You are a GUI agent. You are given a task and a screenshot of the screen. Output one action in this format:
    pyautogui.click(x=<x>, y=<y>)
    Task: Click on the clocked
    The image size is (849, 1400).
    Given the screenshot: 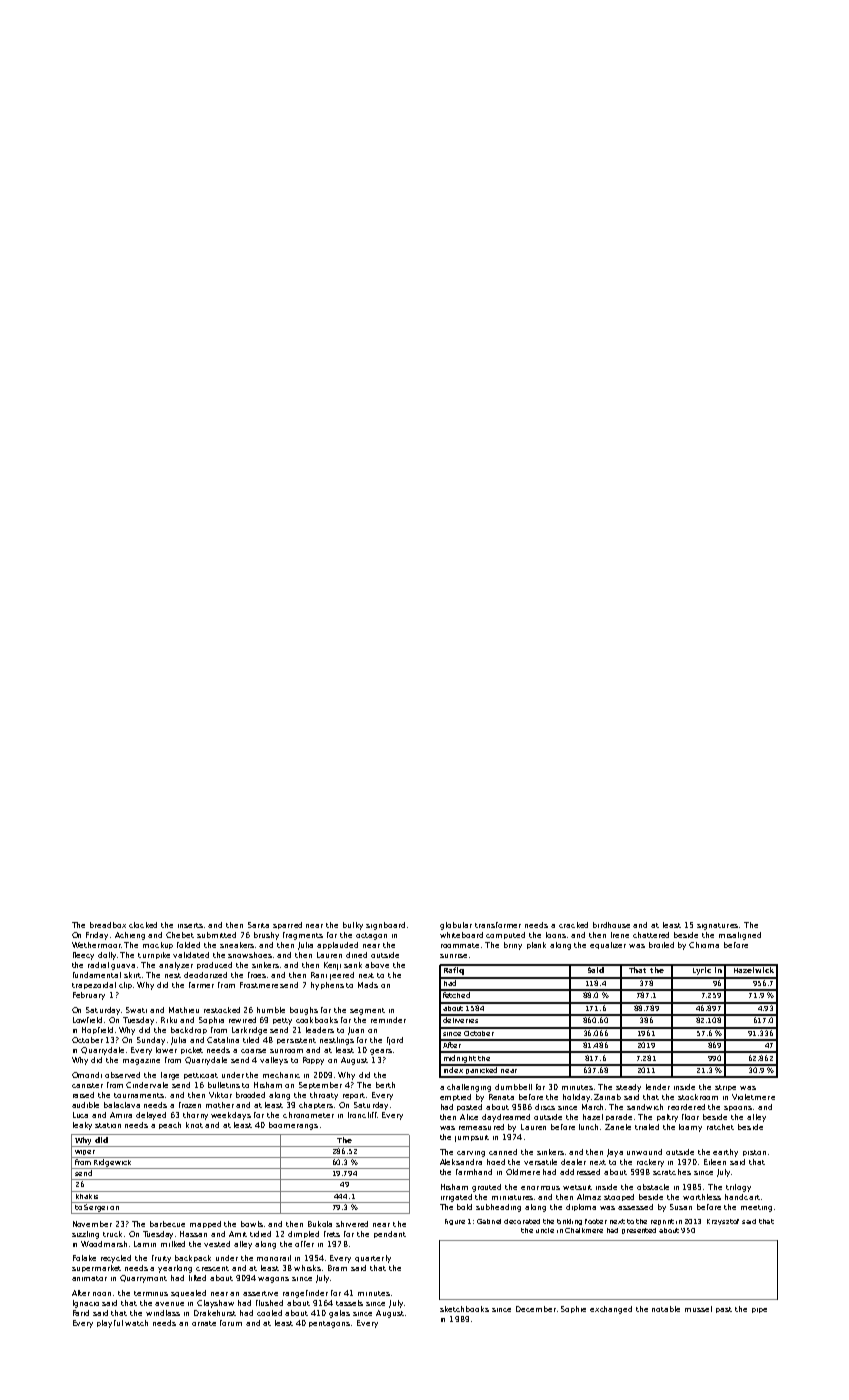 What is the action you would take?
    pyautogui.click(x=143, y=925)
